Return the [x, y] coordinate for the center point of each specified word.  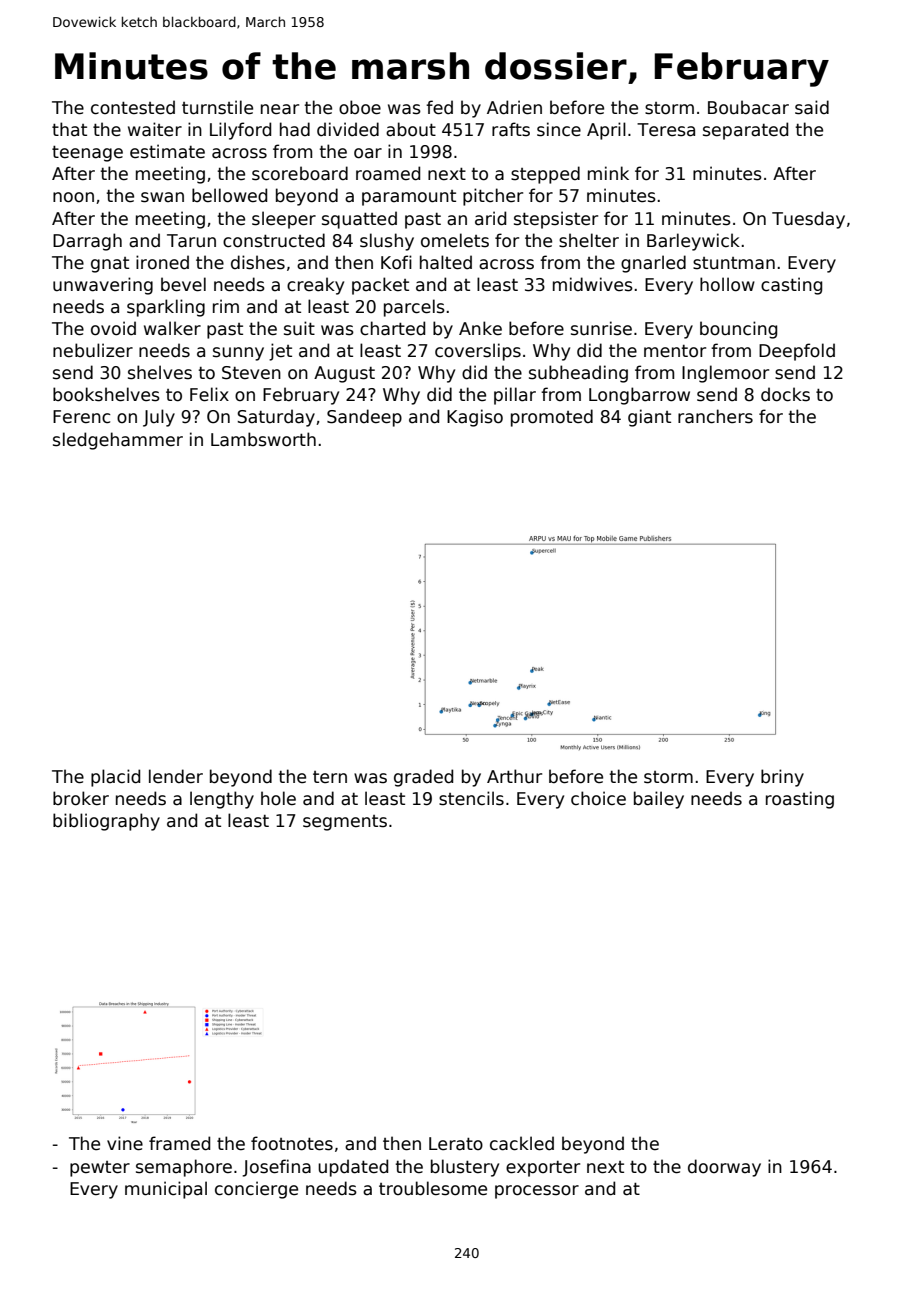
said [812, 107]
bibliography [106, 822]
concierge [256, 1190]
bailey [659, 800]
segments [345, 823]
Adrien [514, 107]
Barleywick [693, 242]
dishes [258, 262]
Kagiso [475, 418]
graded [423, 778]
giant [649, 418]
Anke [480, 328]
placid [115, 778]
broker [81, 798]
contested [133, 107]
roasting [800, 800]
